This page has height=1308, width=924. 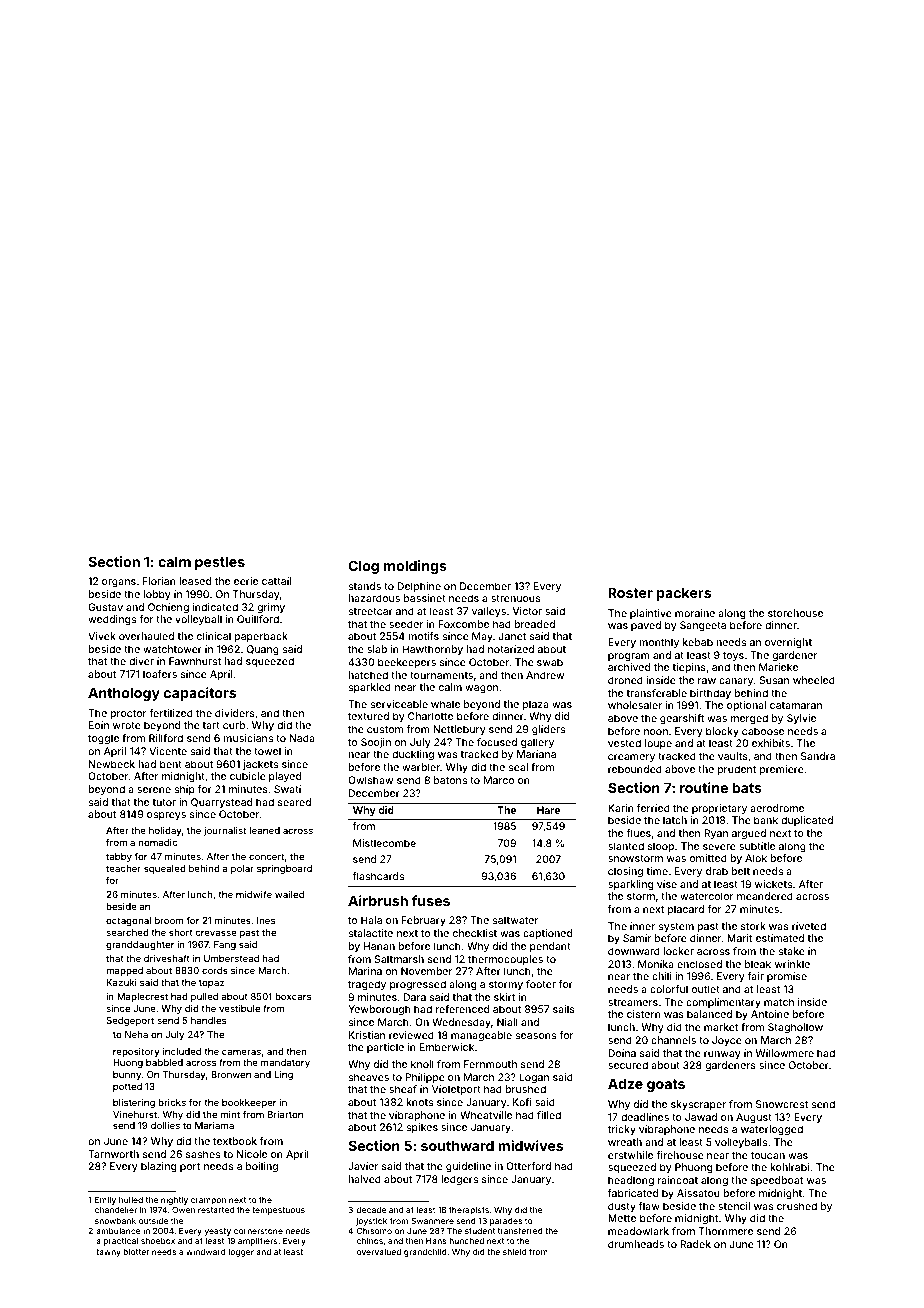 What do you see at coordinates (415, 567) in the page?
I see `moldings` at bounding box center [415, 567].
